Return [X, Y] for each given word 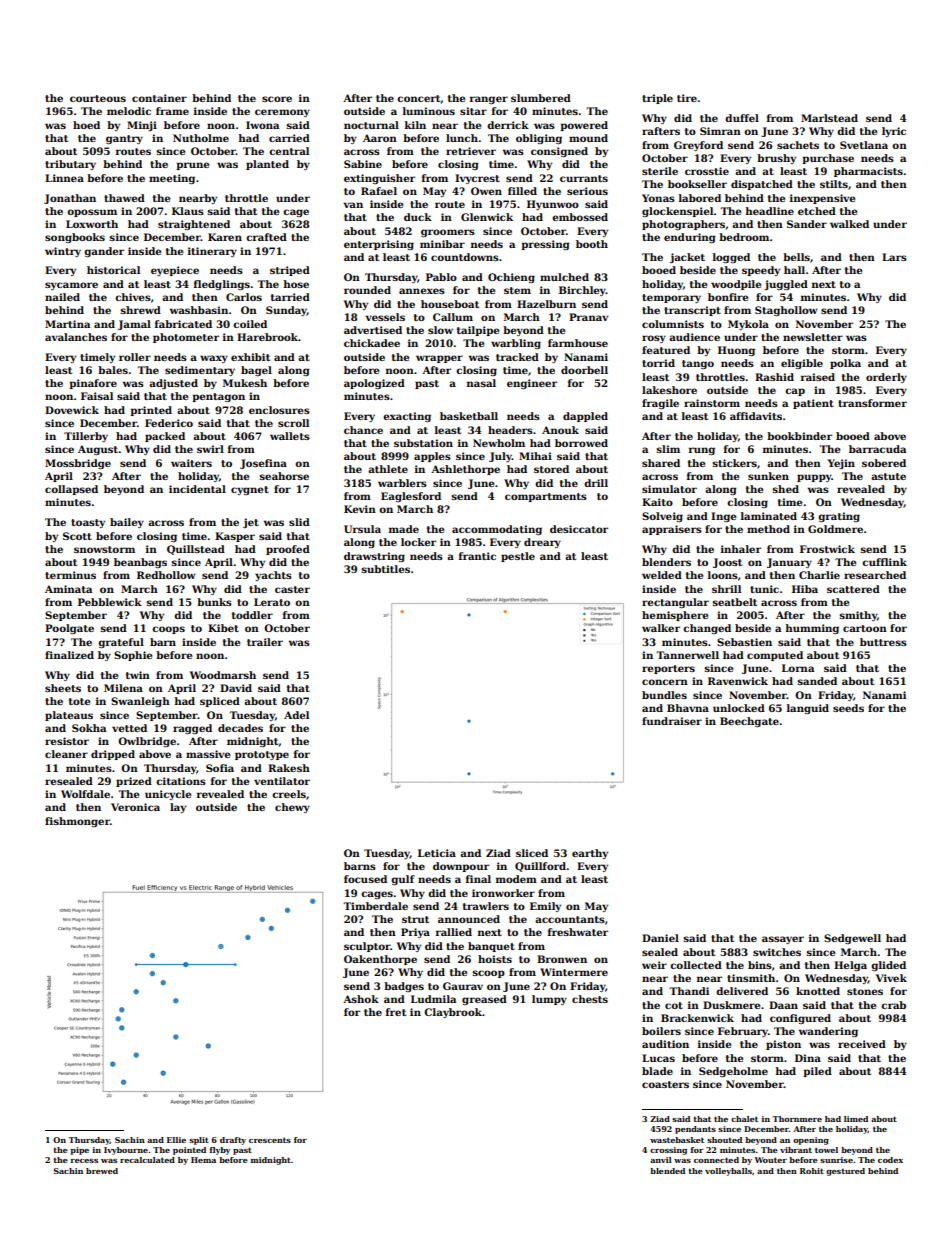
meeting [172, 179]
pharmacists [868, 172]
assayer [783, 940]
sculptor [367, 947]
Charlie [819, 575]
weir [654, 965]
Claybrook [453, 1013]
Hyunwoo [553, 205]
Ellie [176, 1140]
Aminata [68, 589]
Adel [296, 715]
